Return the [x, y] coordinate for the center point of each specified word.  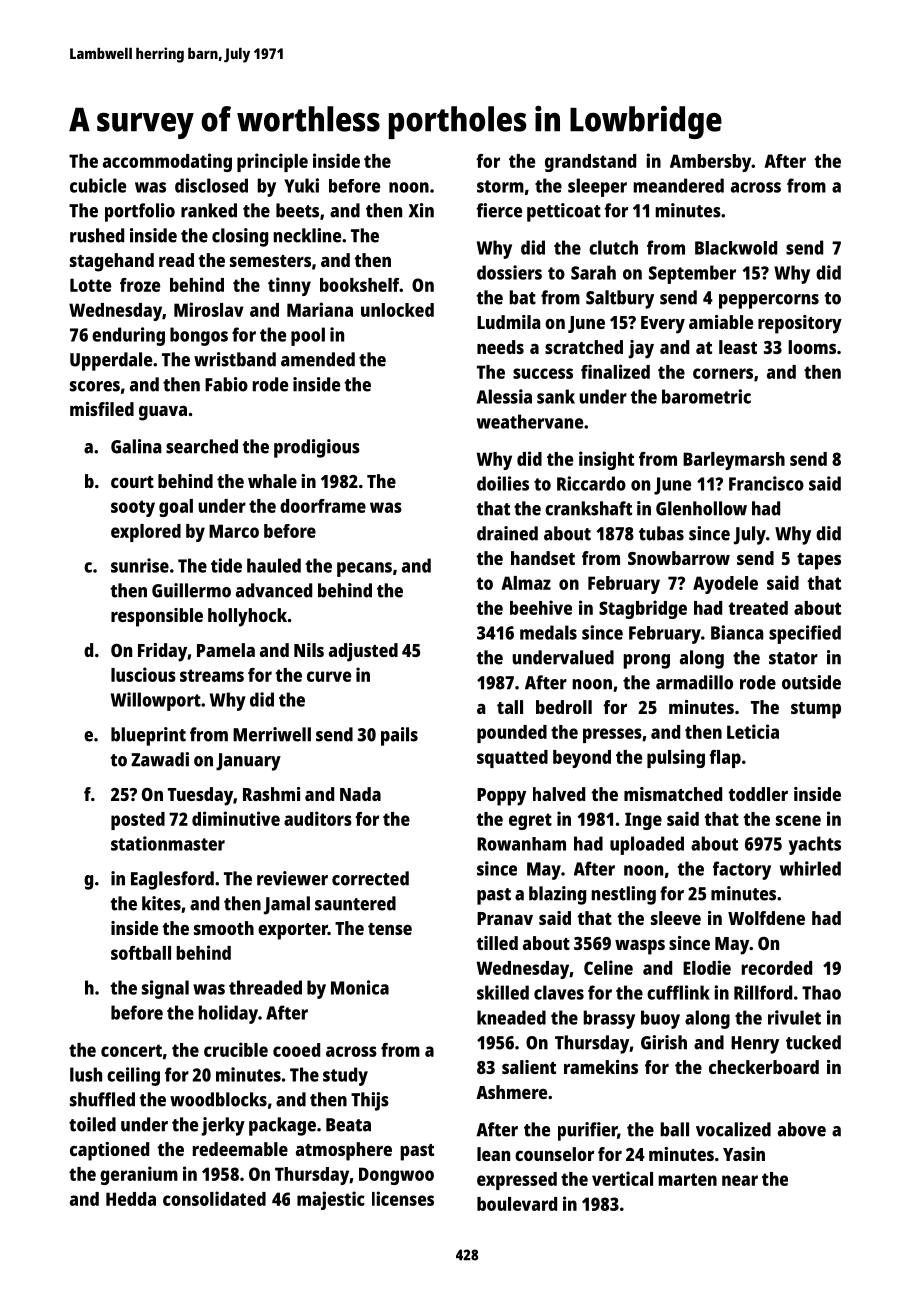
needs [500, 347]
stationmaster [168, 843]
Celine [608, 967]
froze [140, 285]
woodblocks [218, 1099]
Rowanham [521, 844]
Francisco [766, 483]
